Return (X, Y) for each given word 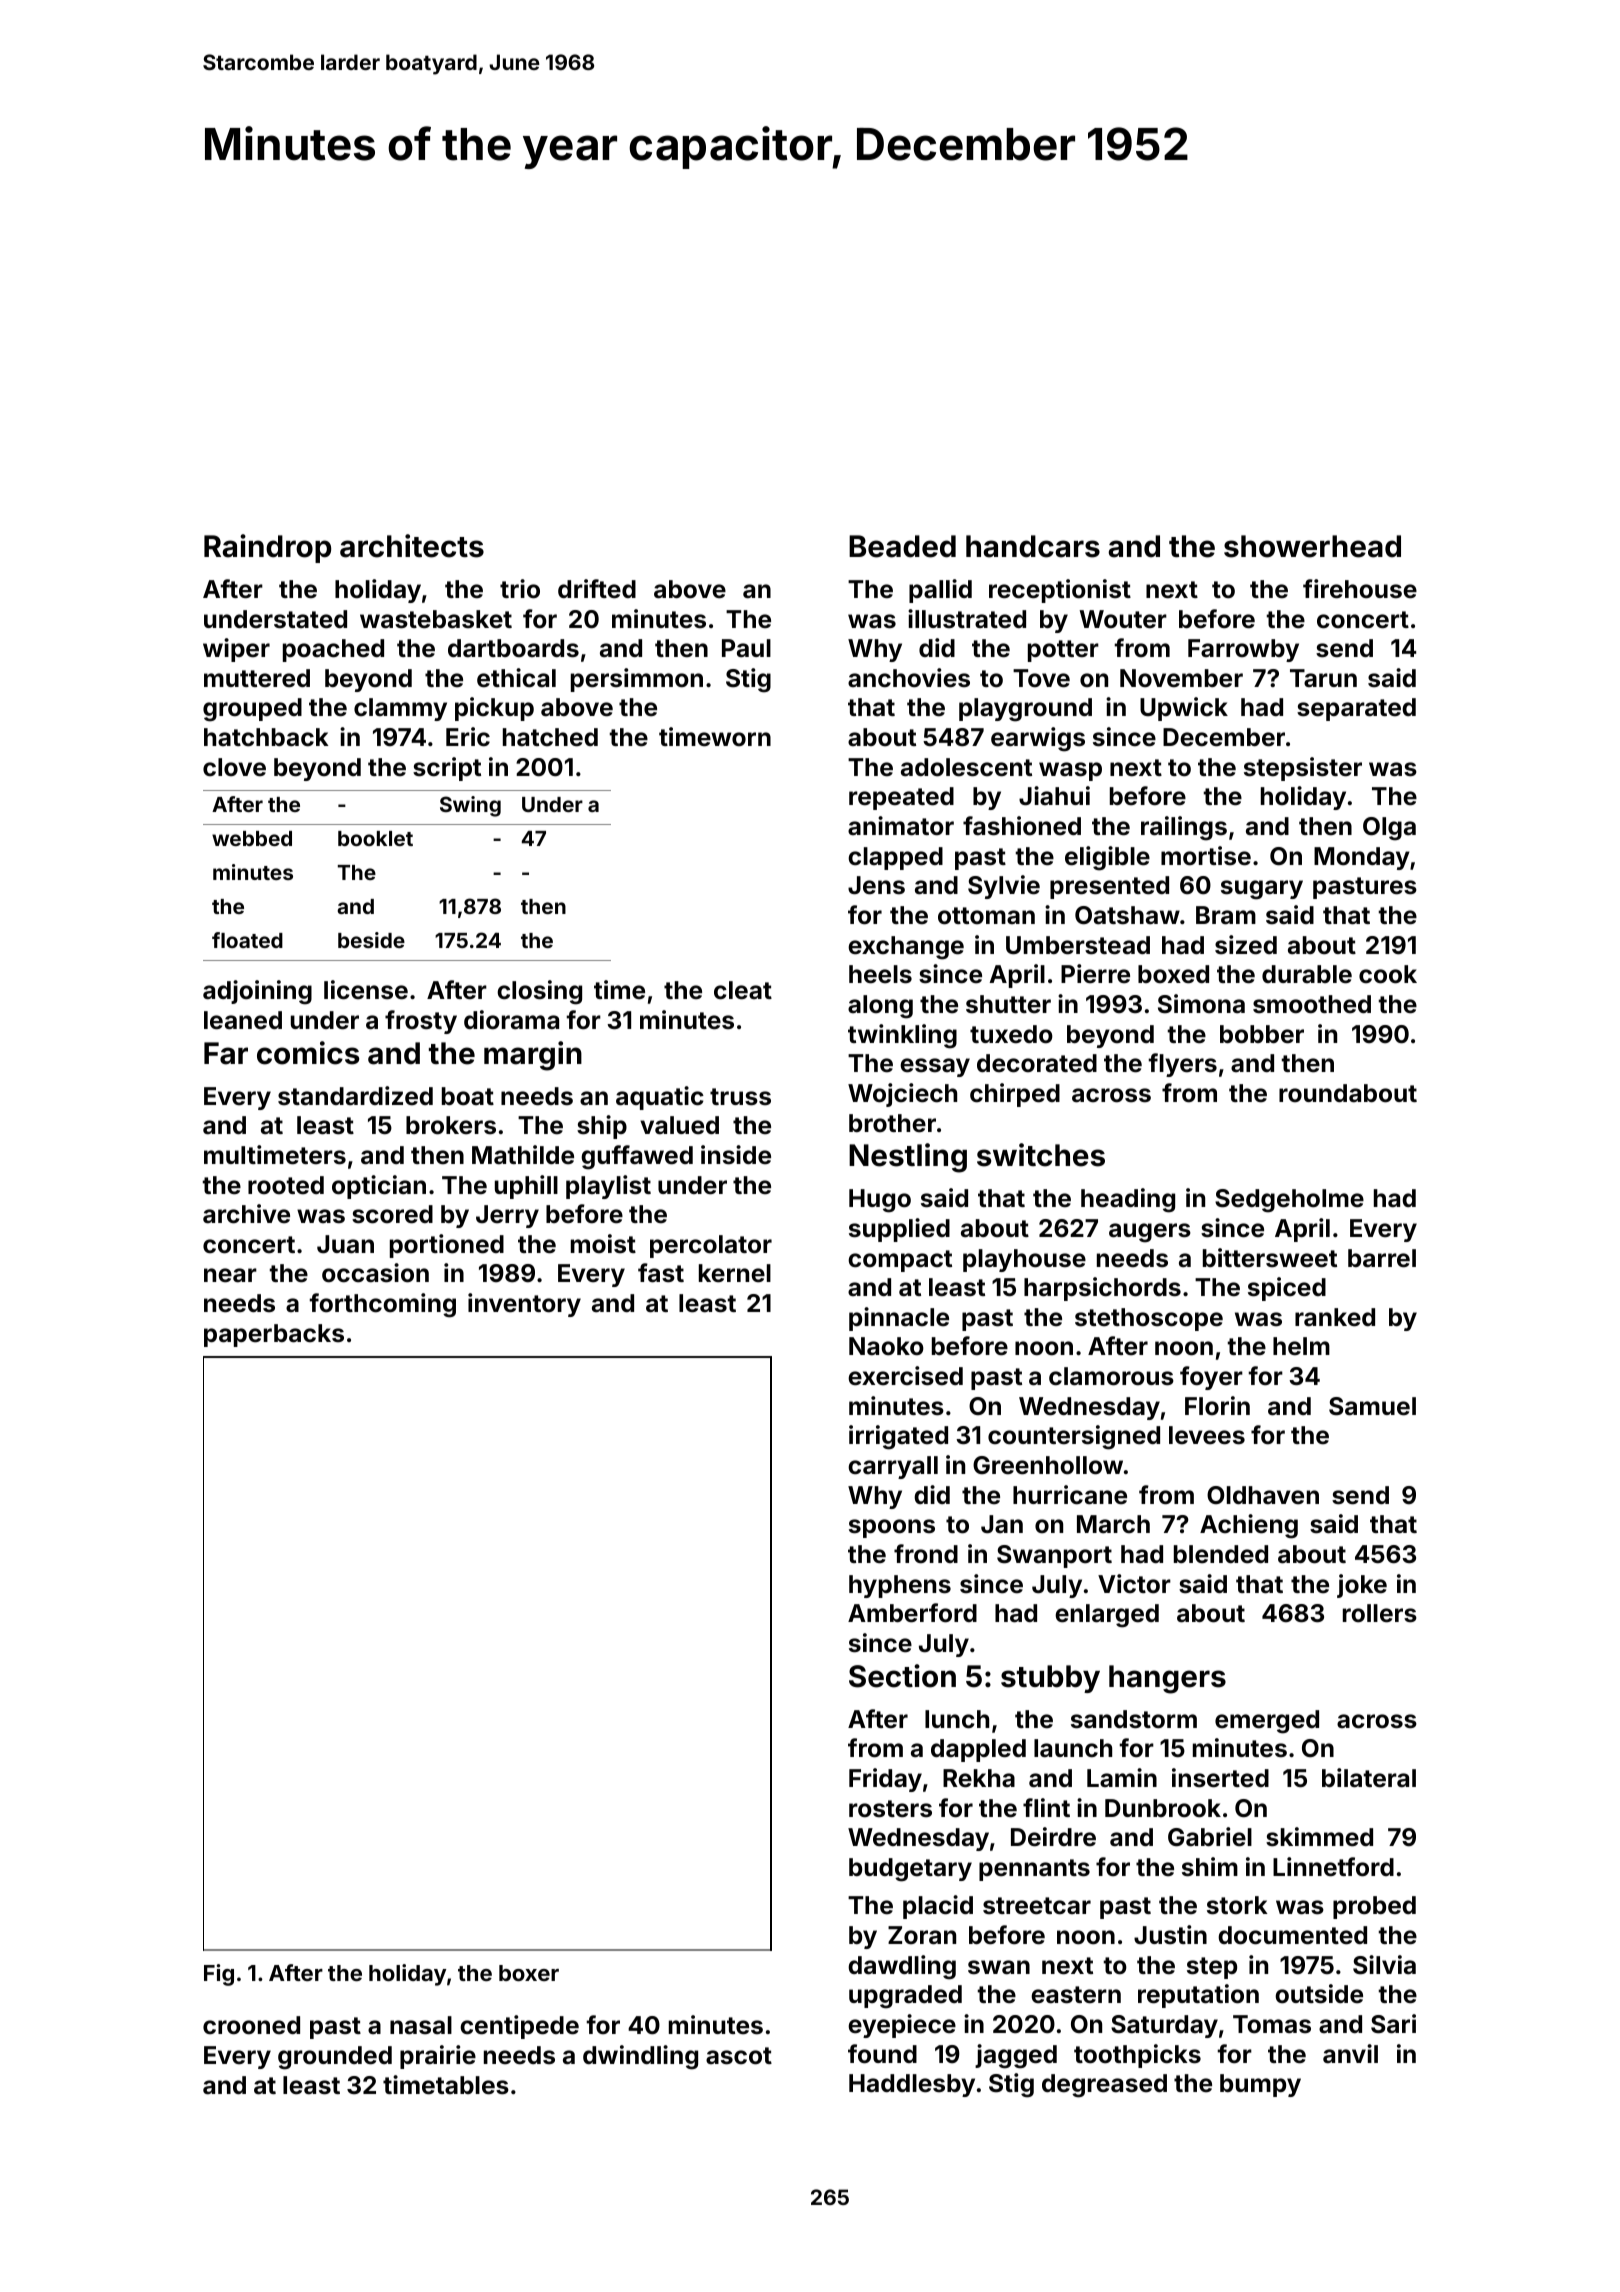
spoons (892, 1528)
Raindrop (267, 548)
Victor (1134, 1584)
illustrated (967, 619)
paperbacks (274, 1335)
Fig (219, 1975)
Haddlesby (912, 2085)
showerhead (1312, 546)
